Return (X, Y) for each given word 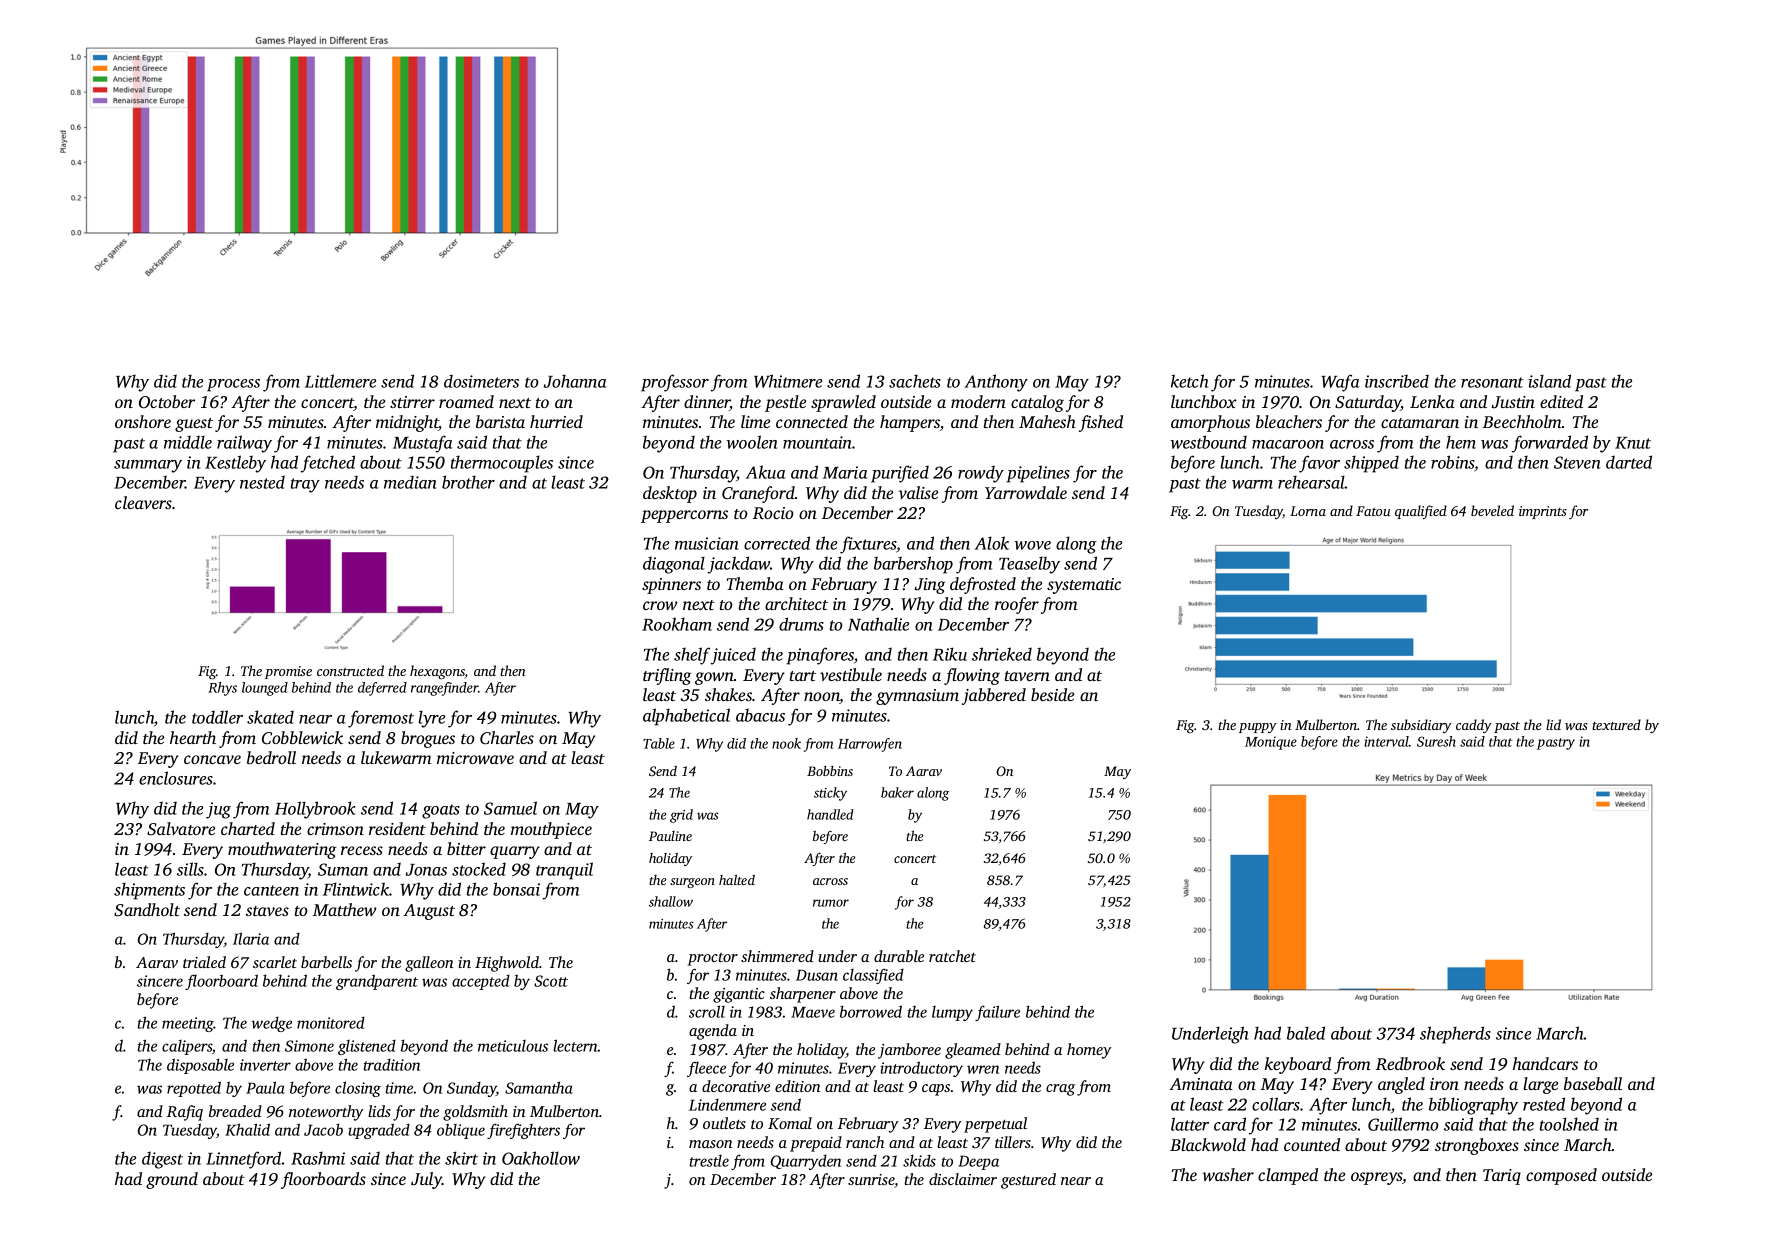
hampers (910, 423)
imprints (1543, 512)
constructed (350, 670)
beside (1052, 694)
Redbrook (1410, 1064)
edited (1561, 401)
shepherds (1455, 1035)
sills (190, 869)
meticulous (513, 1046)
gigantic (739, 995)
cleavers (143, 502)
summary (148, 466)
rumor (831, 903)
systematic (1084, 586)
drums (801, 624)
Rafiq (185, 1113)
